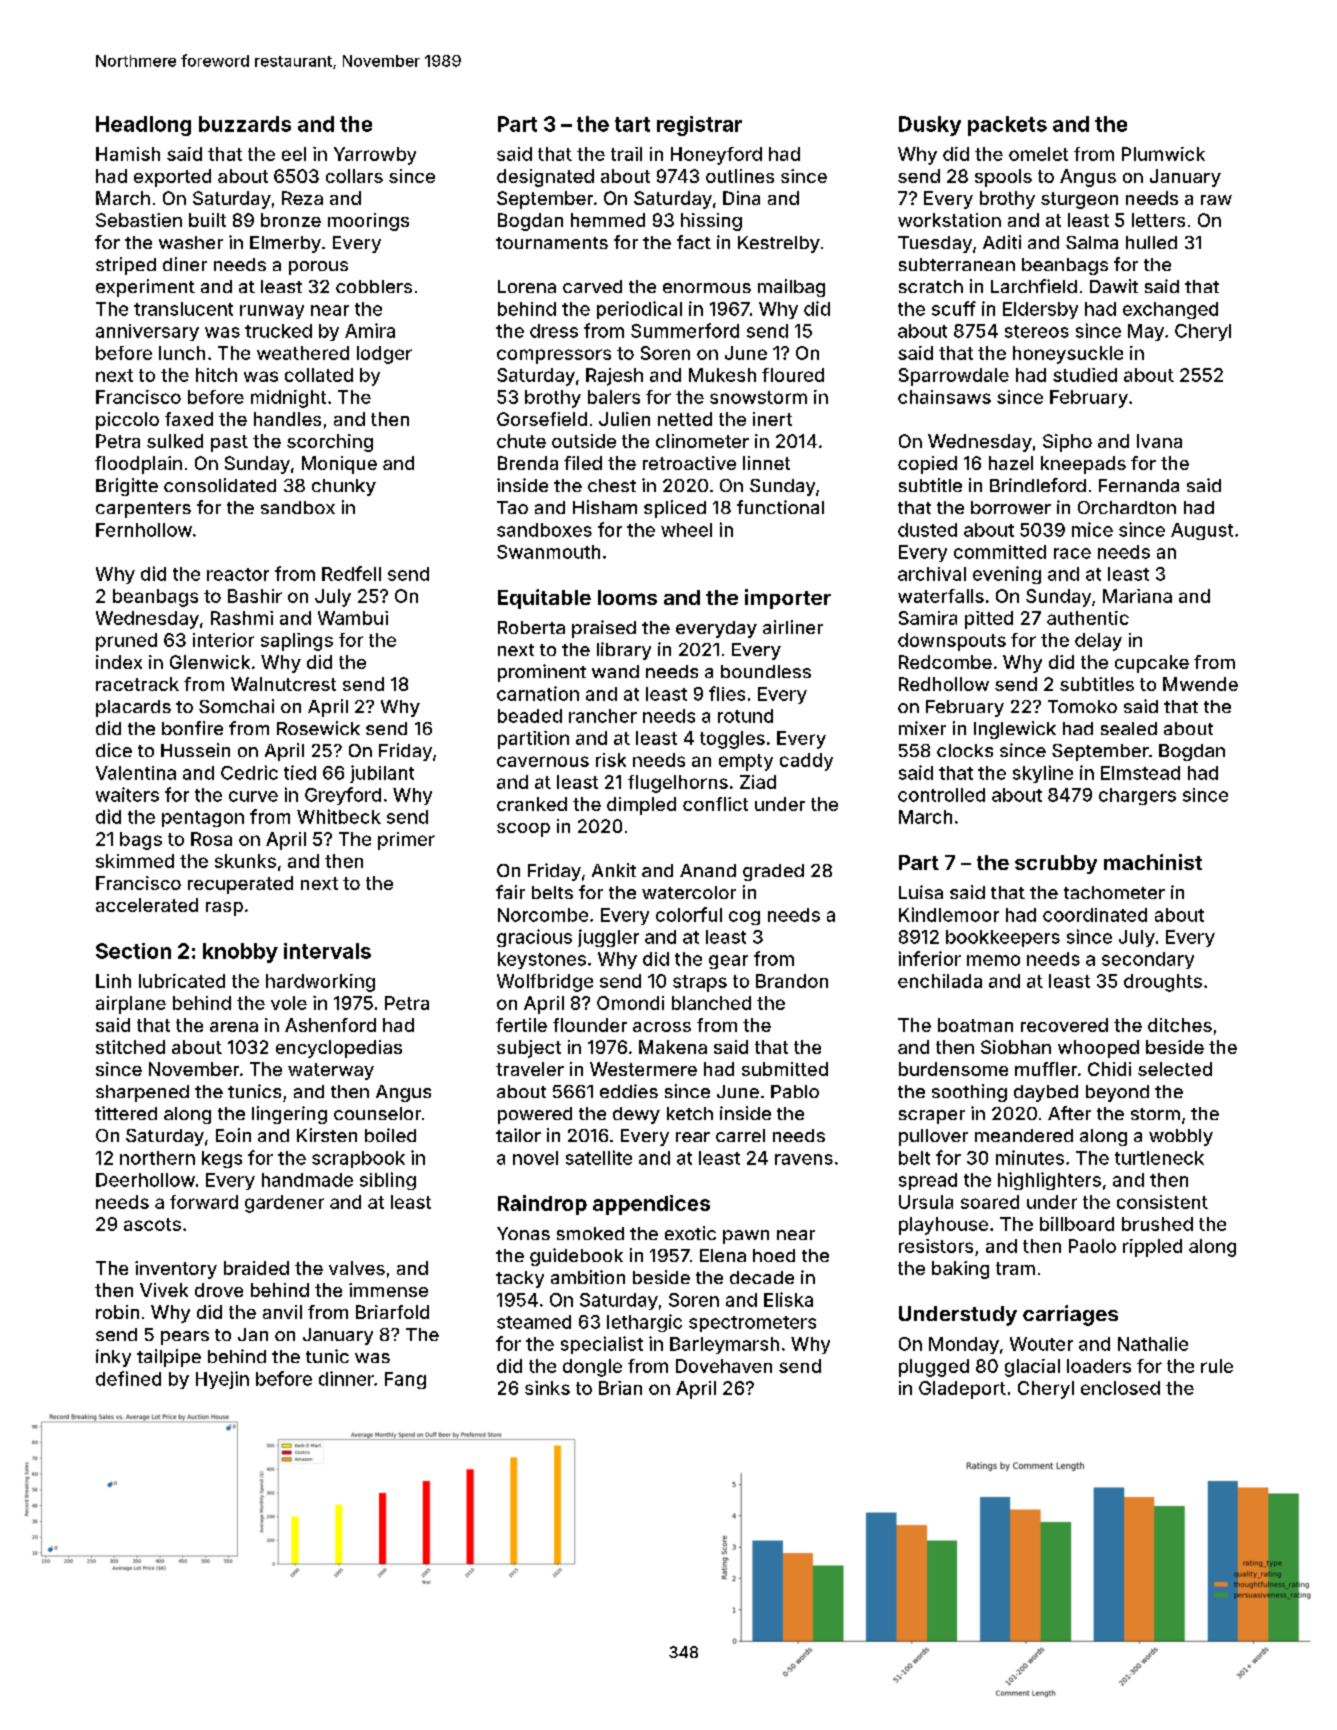 This screenshot has height=1730, width=1337. I want to click on stereos, so click(1037, 331).
